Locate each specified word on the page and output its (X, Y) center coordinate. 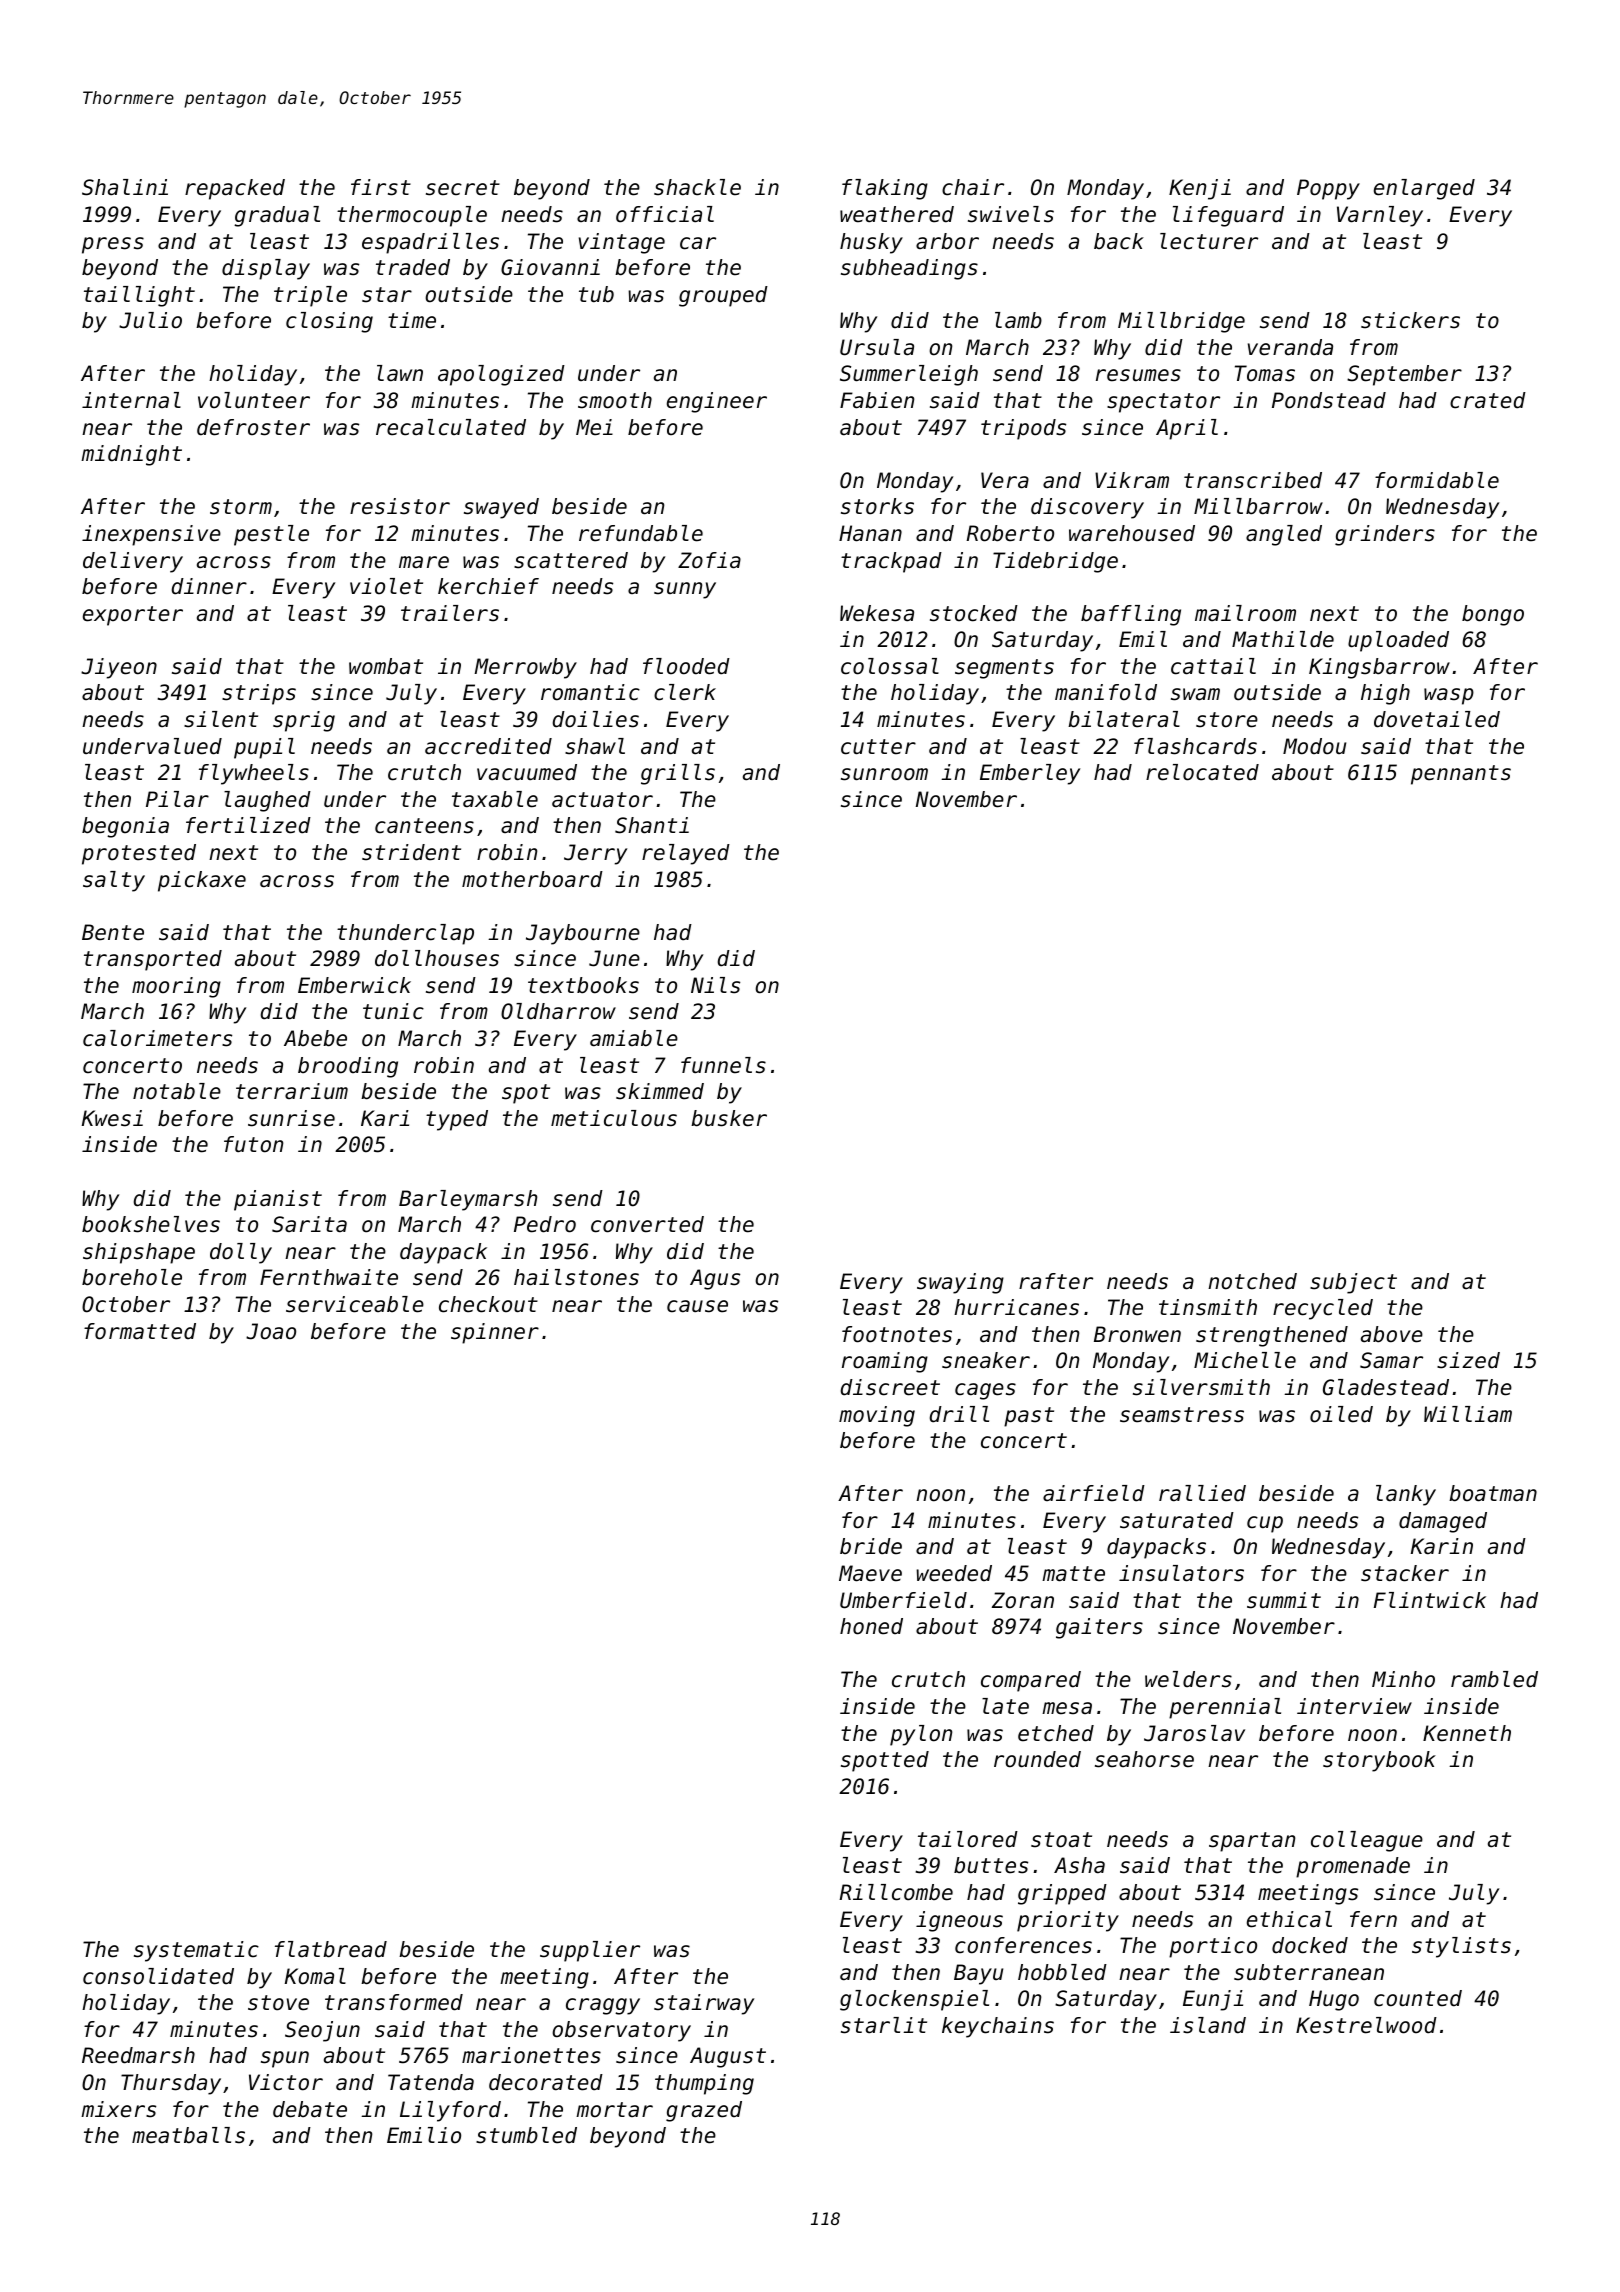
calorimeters (157, 1038)
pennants (1461, 775)
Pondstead (1329, 400)
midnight (131, 455)
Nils (715, 985)
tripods (1023, 429)
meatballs (188, 2135)
